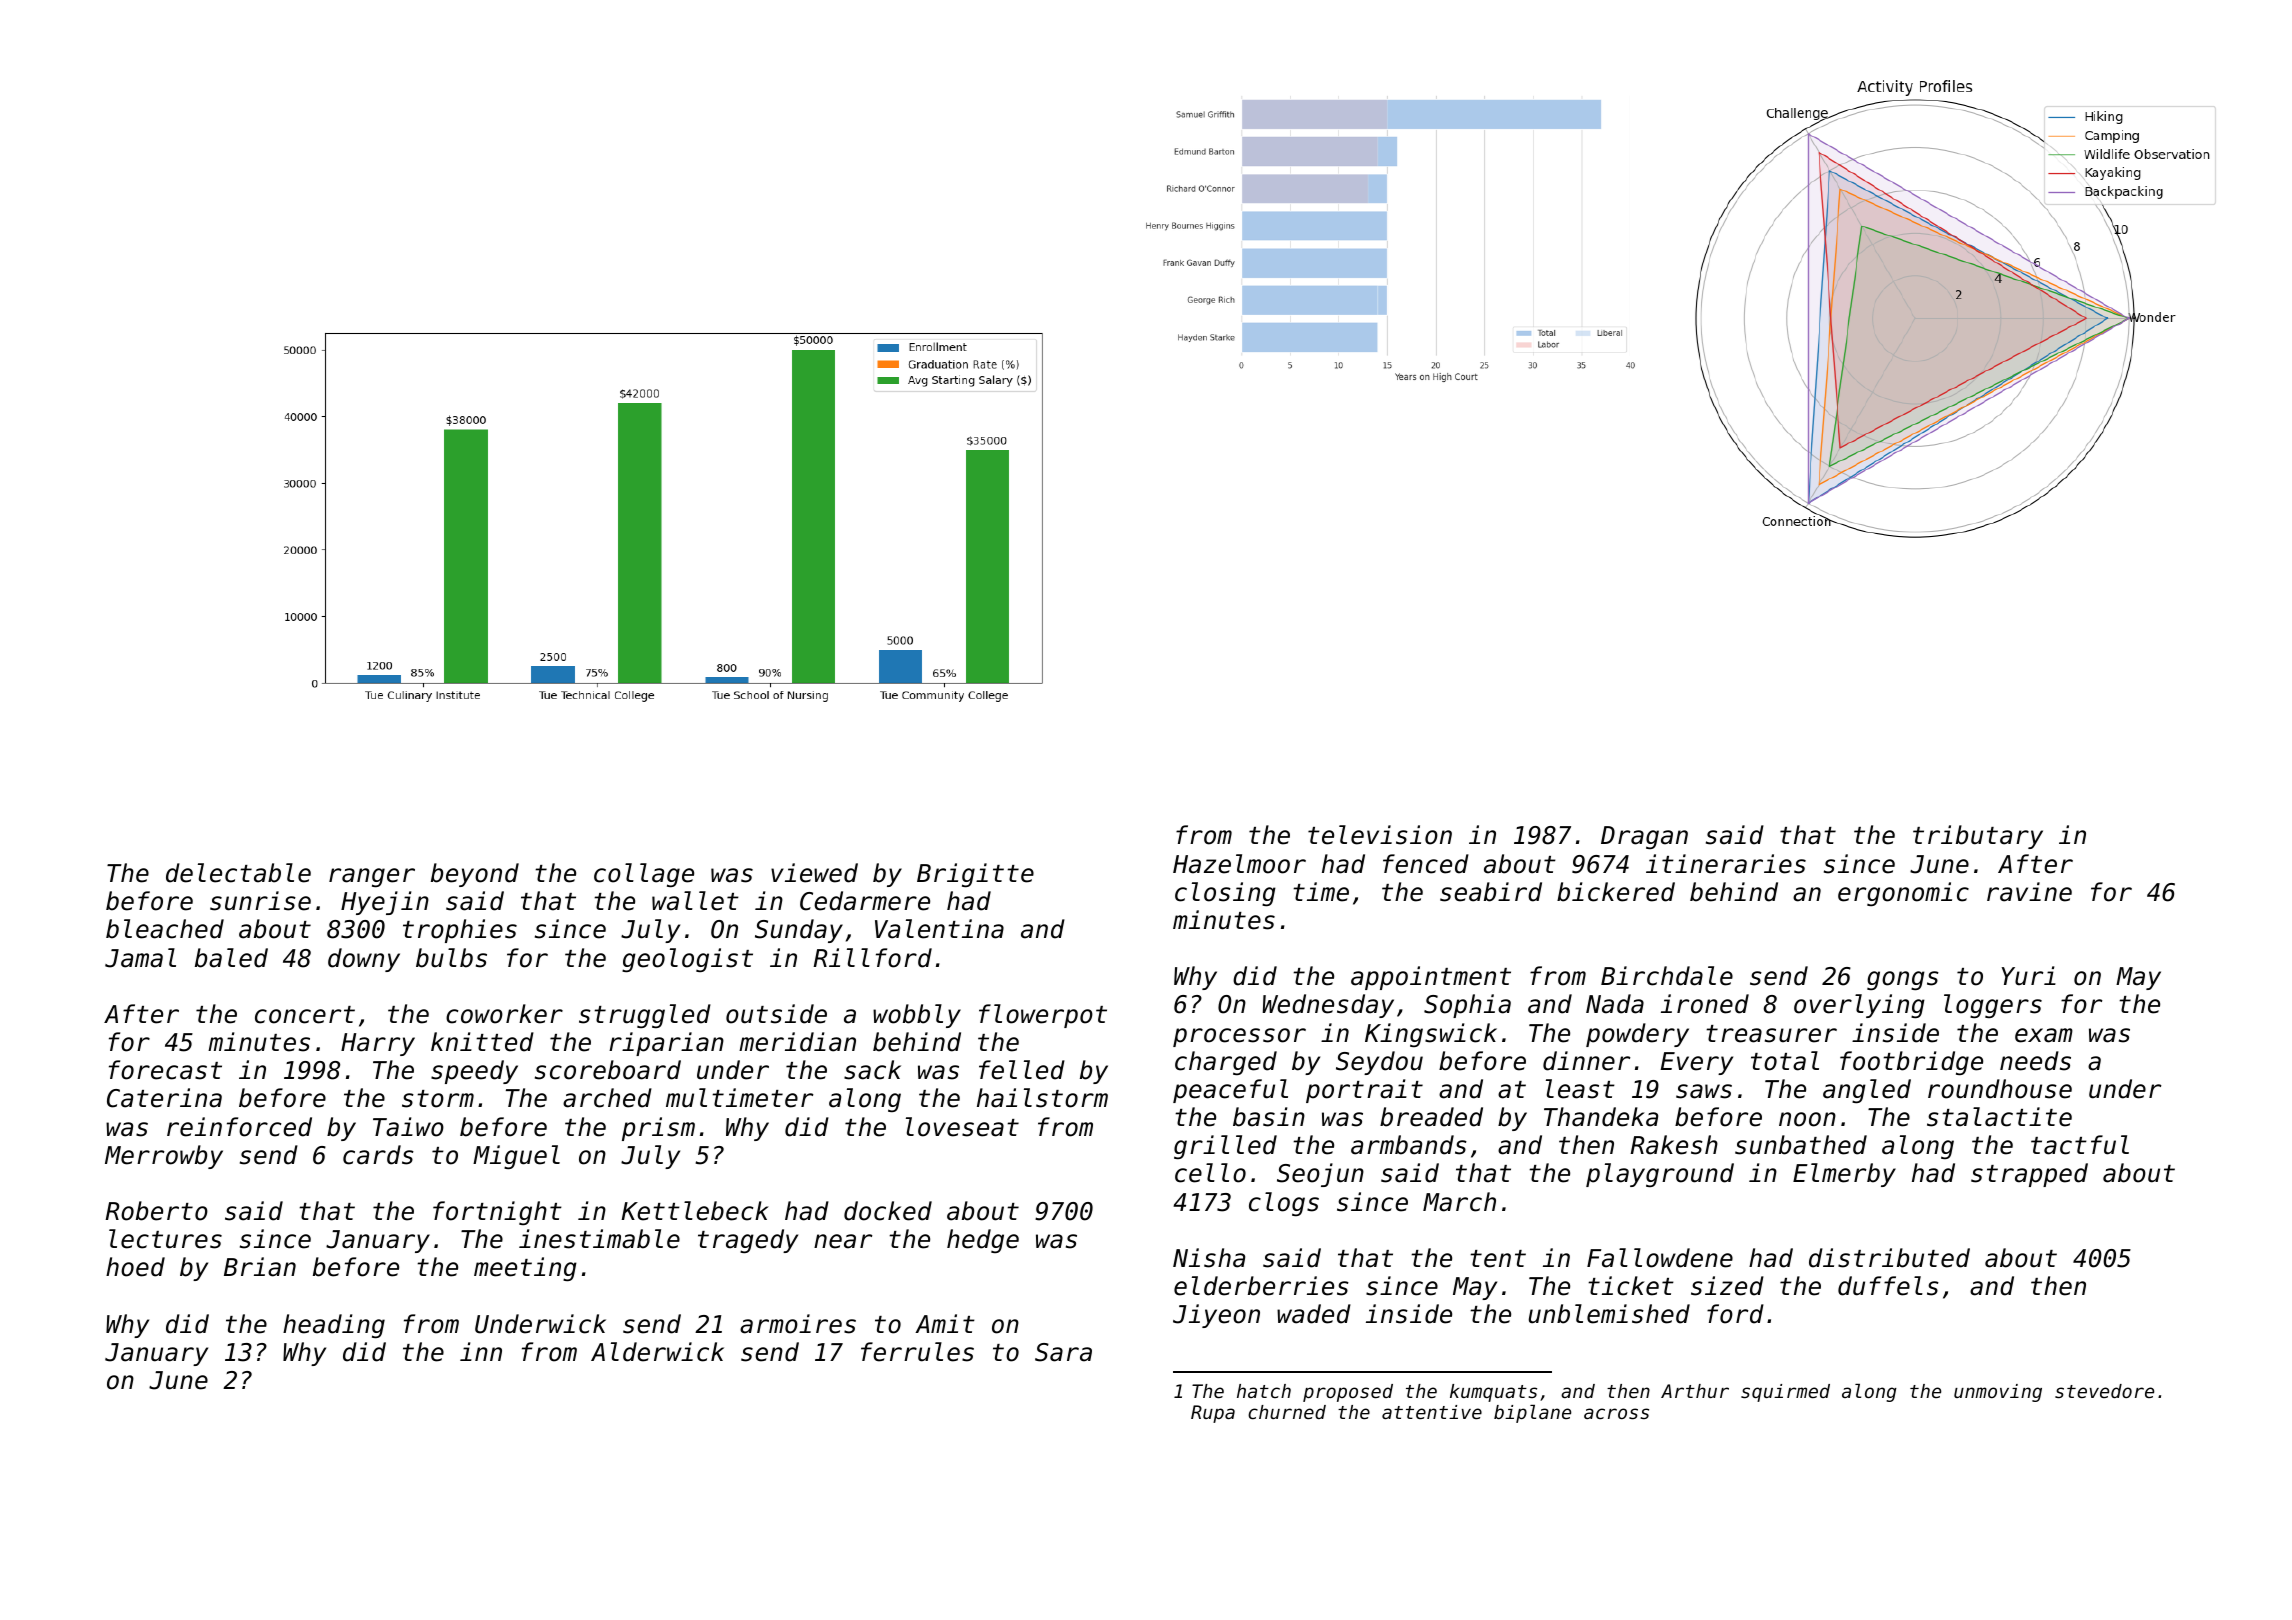  I want to click on gongs, so click(1903, 980).
